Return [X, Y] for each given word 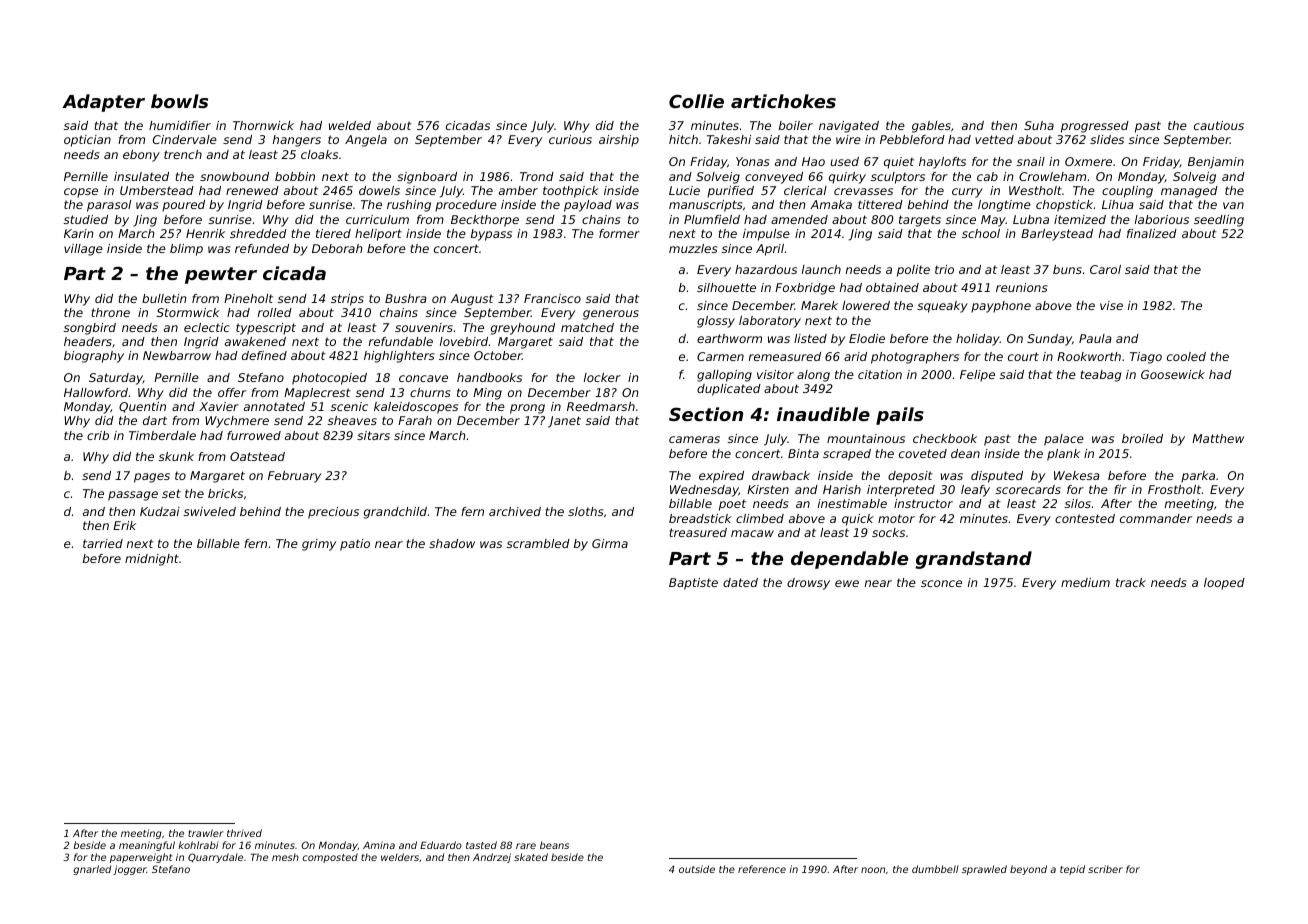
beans [554, 845]
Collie [696, 101]
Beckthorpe [485, 221]
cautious [1219, 125]
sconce [941, 583]
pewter [221, 275]
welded [350, 125]
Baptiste [693, 584]
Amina [379, 845]
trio [944, 269]
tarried [103, 543]
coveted [923, 453]
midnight [152, 560]
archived [515, 511]
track [1131, 582]
